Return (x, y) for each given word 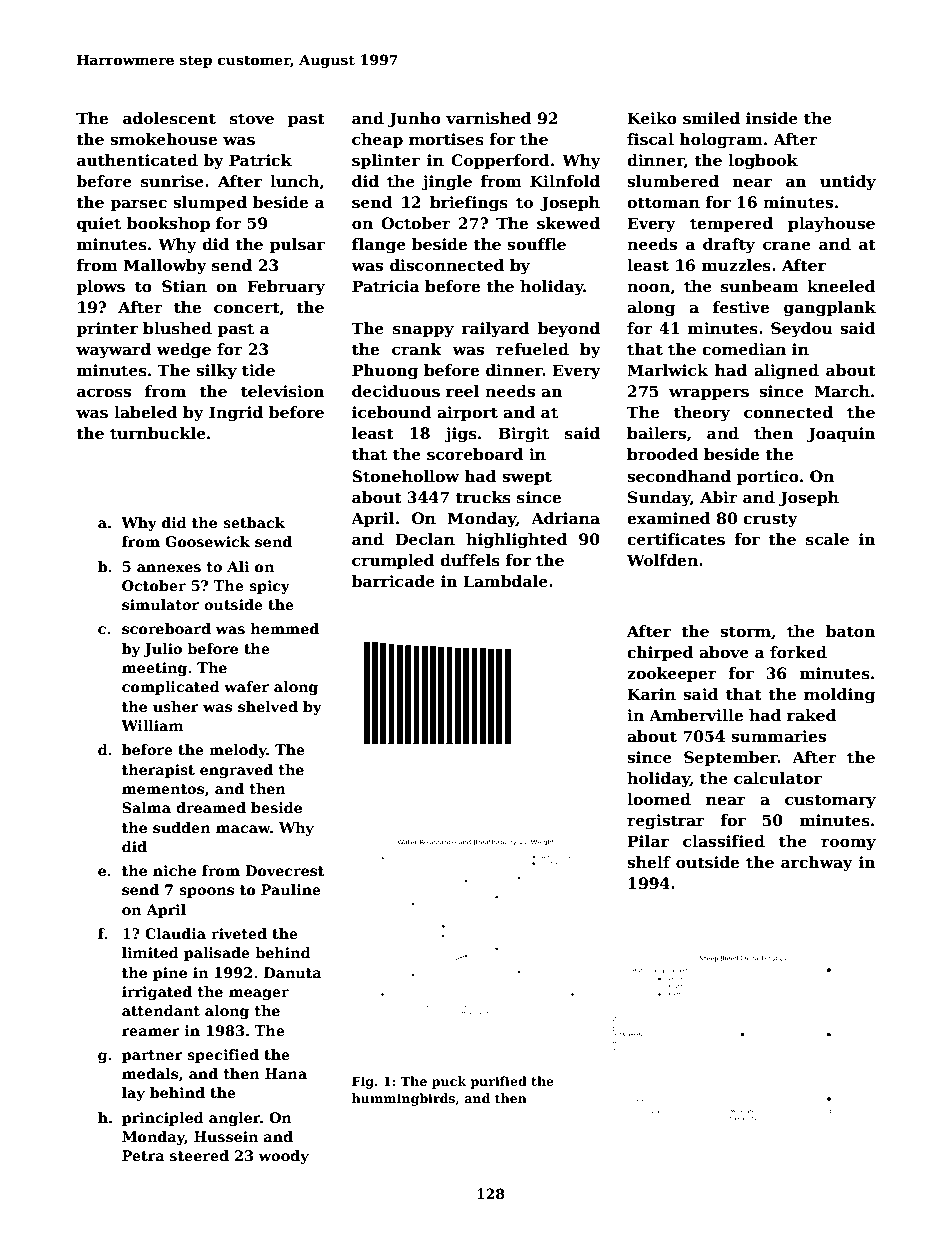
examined (669, 518)
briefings (469, 204)
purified (499, 1082)
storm (745, 632)
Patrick (260, 160)
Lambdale (505, 581)
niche (174, 870)
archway (817, 864)
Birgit (523, 435)
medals (150, 1073)
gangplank (830, 309)
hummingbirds (403, 1099)
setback (254, 522)
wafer (246, 686)
